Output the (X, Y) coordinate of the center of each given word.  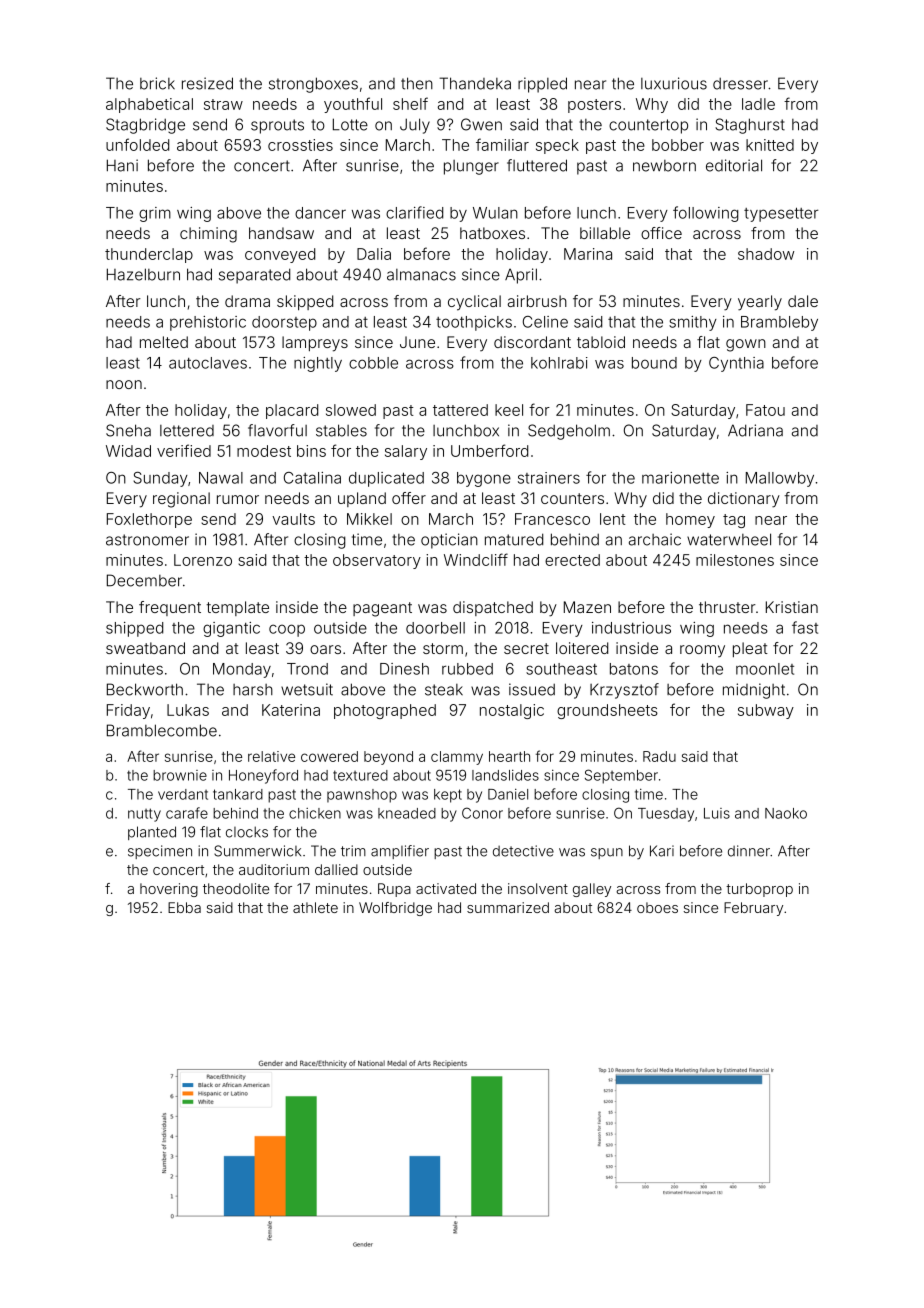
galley (592, 890)
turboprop (759, 890)
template (237, 608)
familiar (502, 144)
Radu (659, 756)
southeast (561, 669)
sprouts (277, 126)
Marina (588, 254)
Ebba (184, 907)
